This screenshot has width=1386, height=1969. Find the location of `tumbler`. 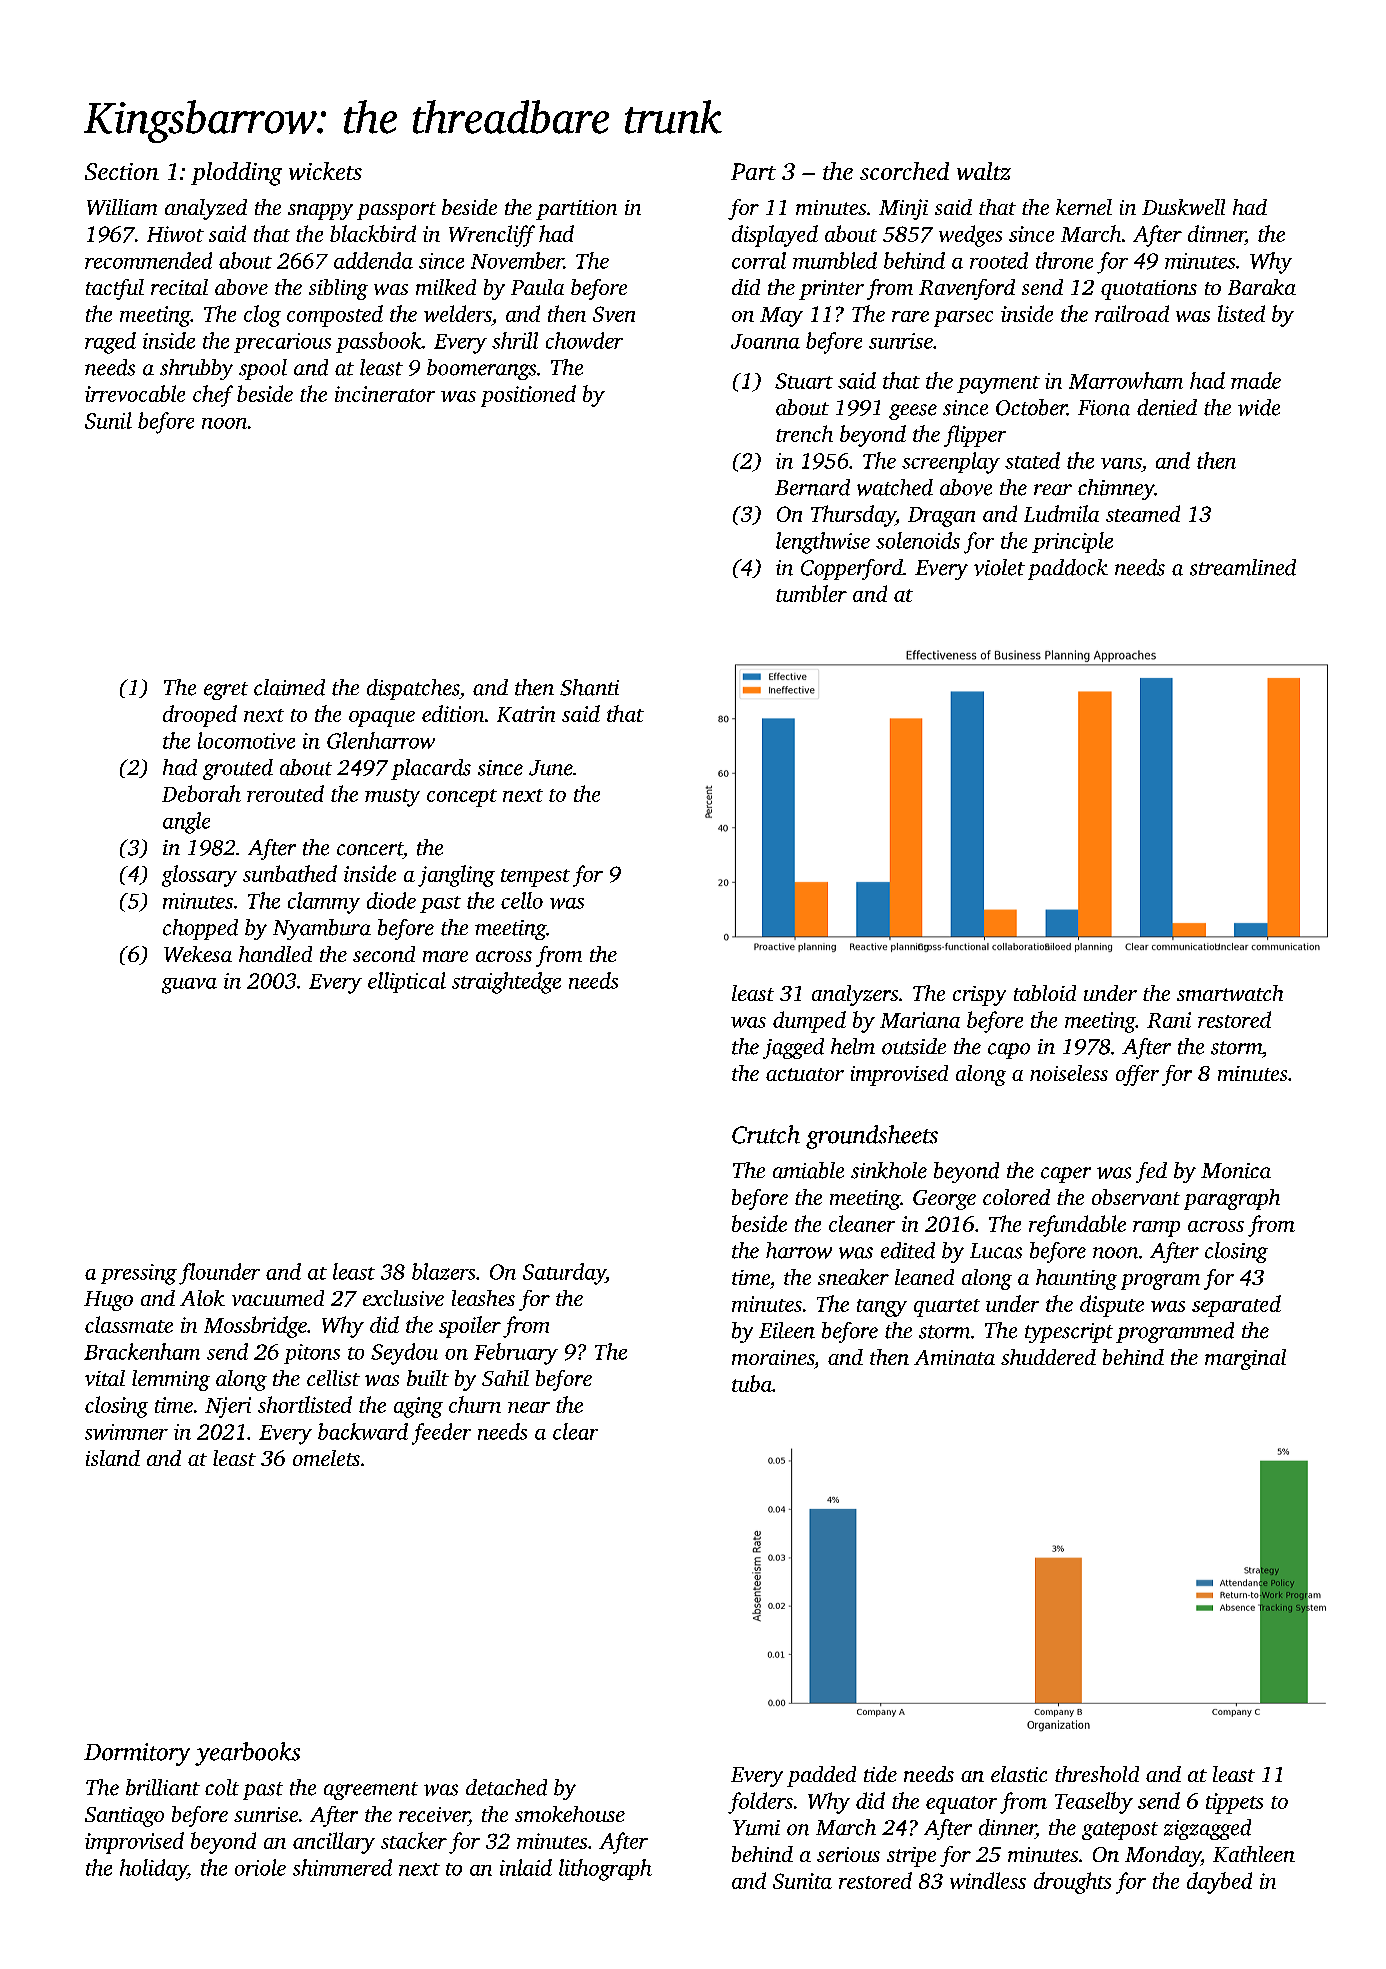

tumbler is located at coordinates (811, 593).
